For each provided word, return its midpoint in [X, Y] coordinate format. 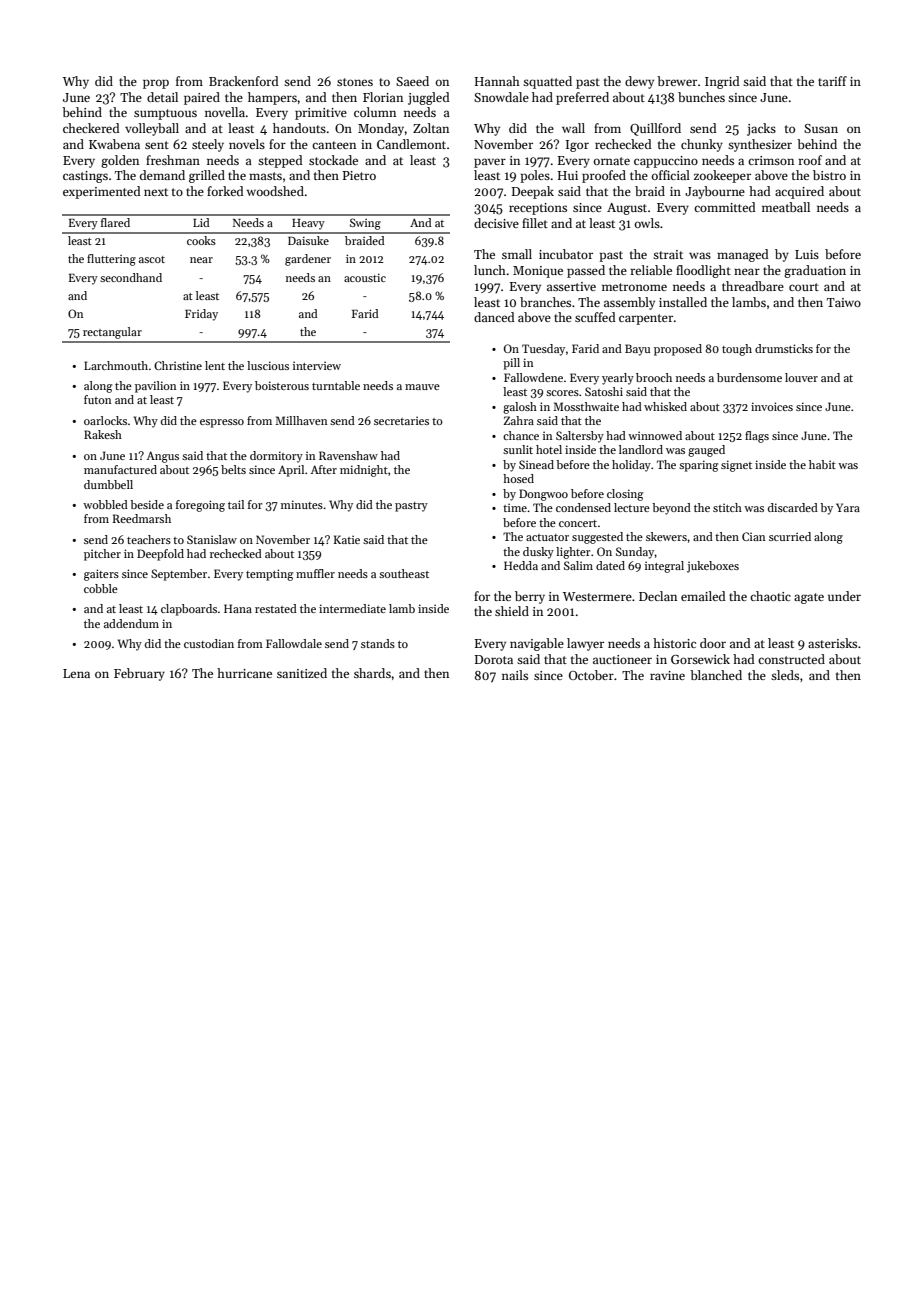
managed [743, 255]
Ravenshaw [348, 455]
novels [247, 144]
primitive [321, 114]
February [139, 674]
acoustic [365, 278]
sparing [698, 466]
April [291, 471]
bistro [829, 175]
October [591, 675]
